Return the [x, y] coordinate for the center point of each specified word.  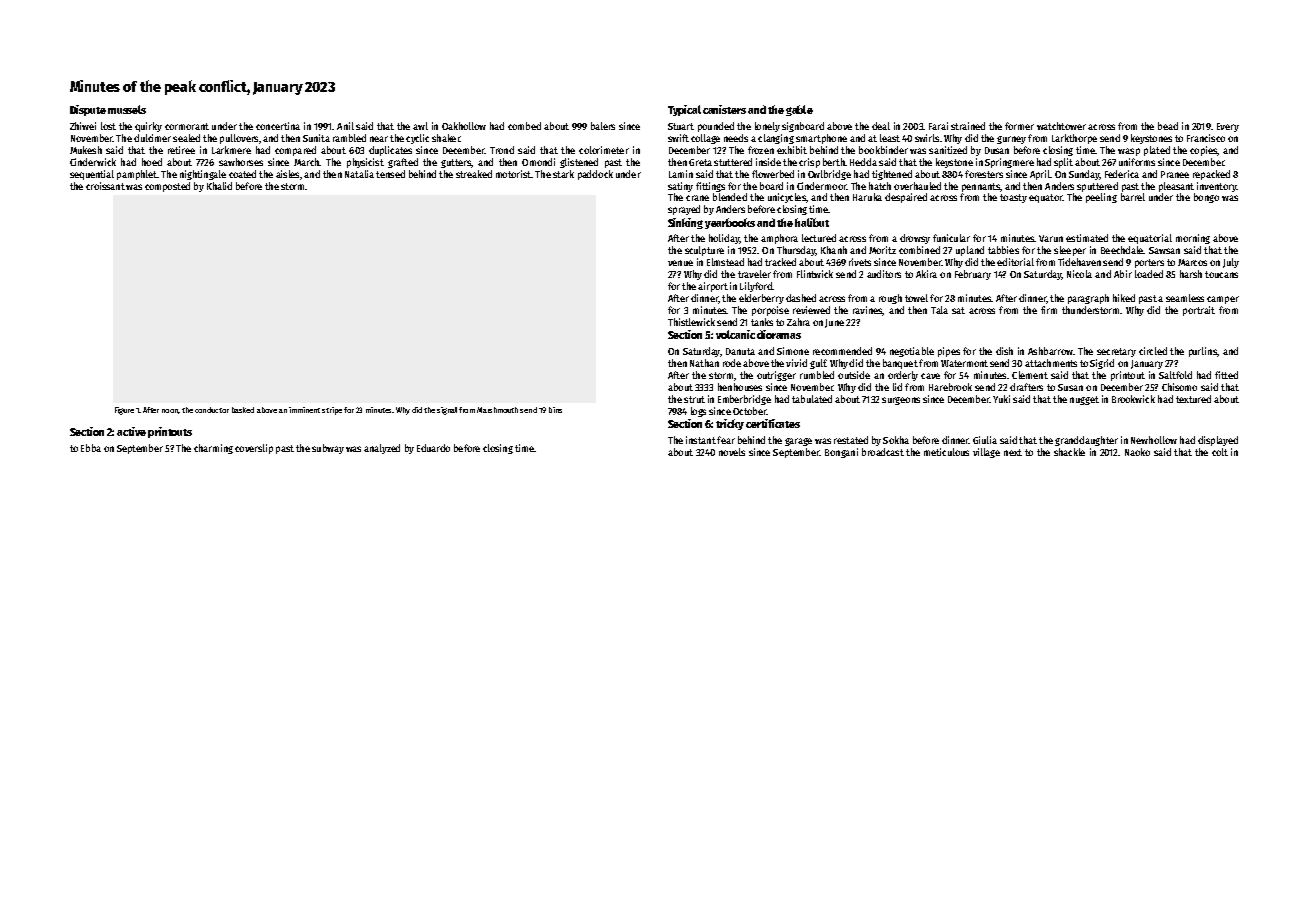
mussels [127, 109]
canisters [724, 109]
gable [799, 110]
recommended [842, 351]
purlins [1203, 352]
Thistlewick [691, 322]
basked [243, 410]
